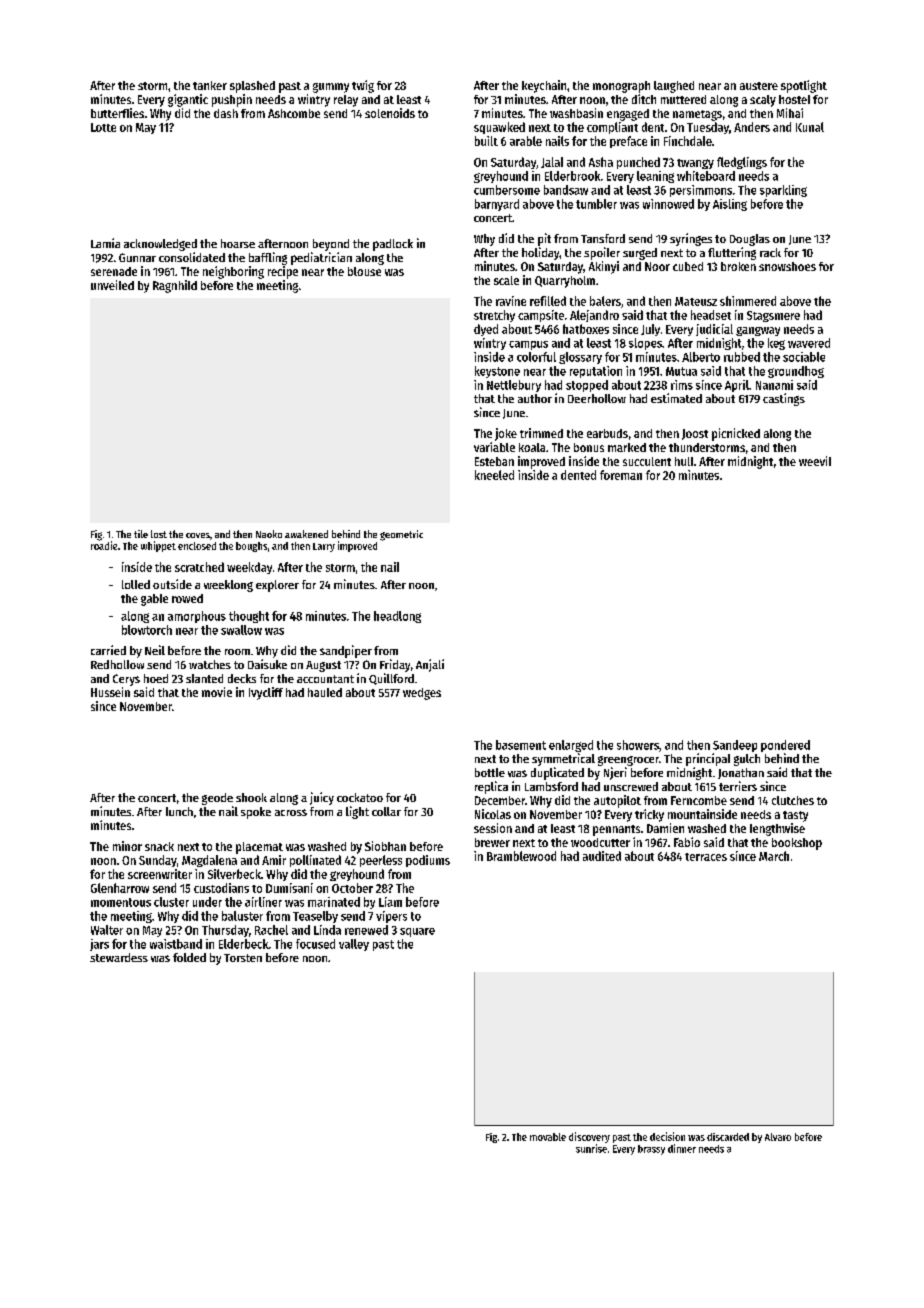  What do you see at coordinates (521, 745) in the page?
I see `basement` at bounding box center [521, 745].
